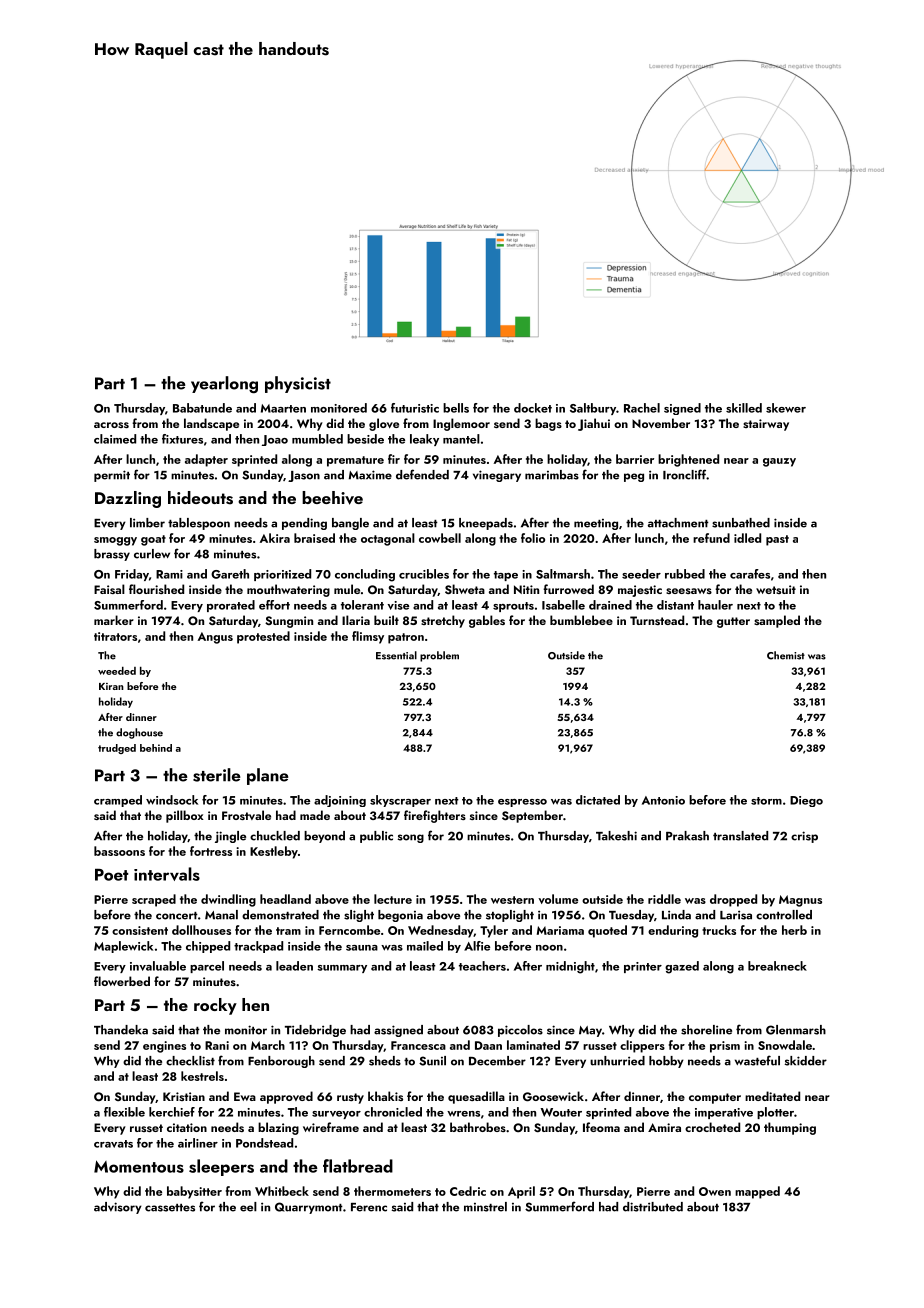  I want to click on volume, so click(558, 899).
